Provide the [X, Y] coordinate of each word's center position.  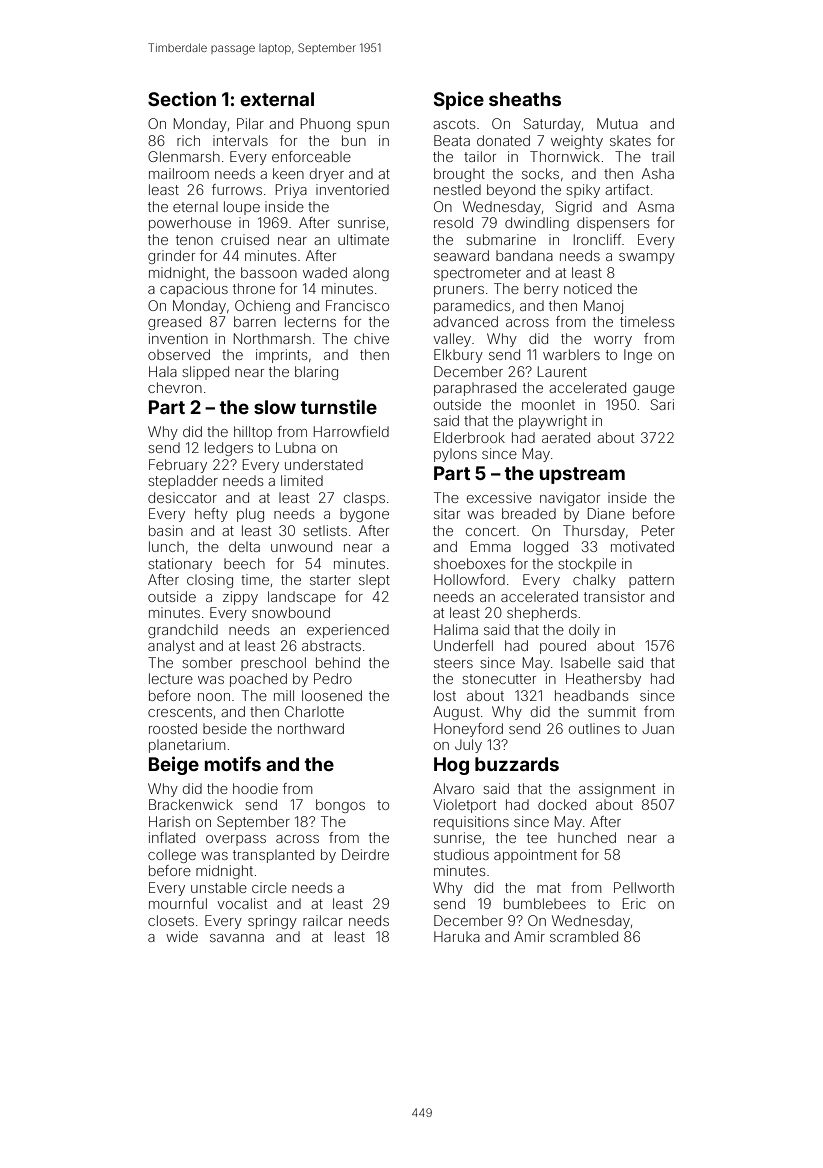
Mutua [617, 123]
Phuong [325, 125]
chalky [594, 581]
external [277, 99]
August [456, 713]
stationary [180, 565]
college [172, 856]
